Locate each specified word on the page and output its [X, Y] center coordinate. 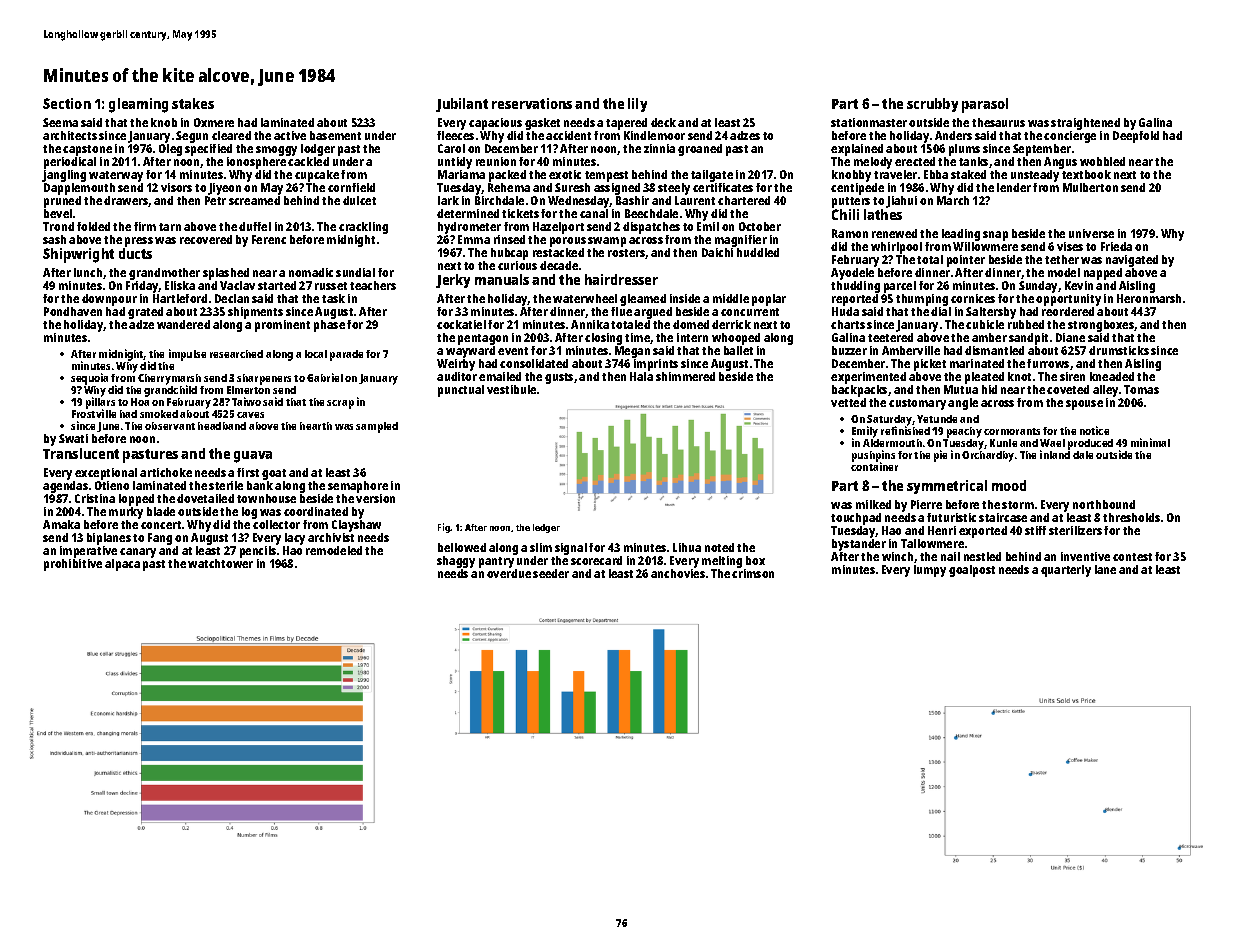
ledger [546, 528]
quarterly [1066, 571]
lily [637, 105]
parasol [985, 105]
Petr [215, 200]
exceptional [106, 474]
